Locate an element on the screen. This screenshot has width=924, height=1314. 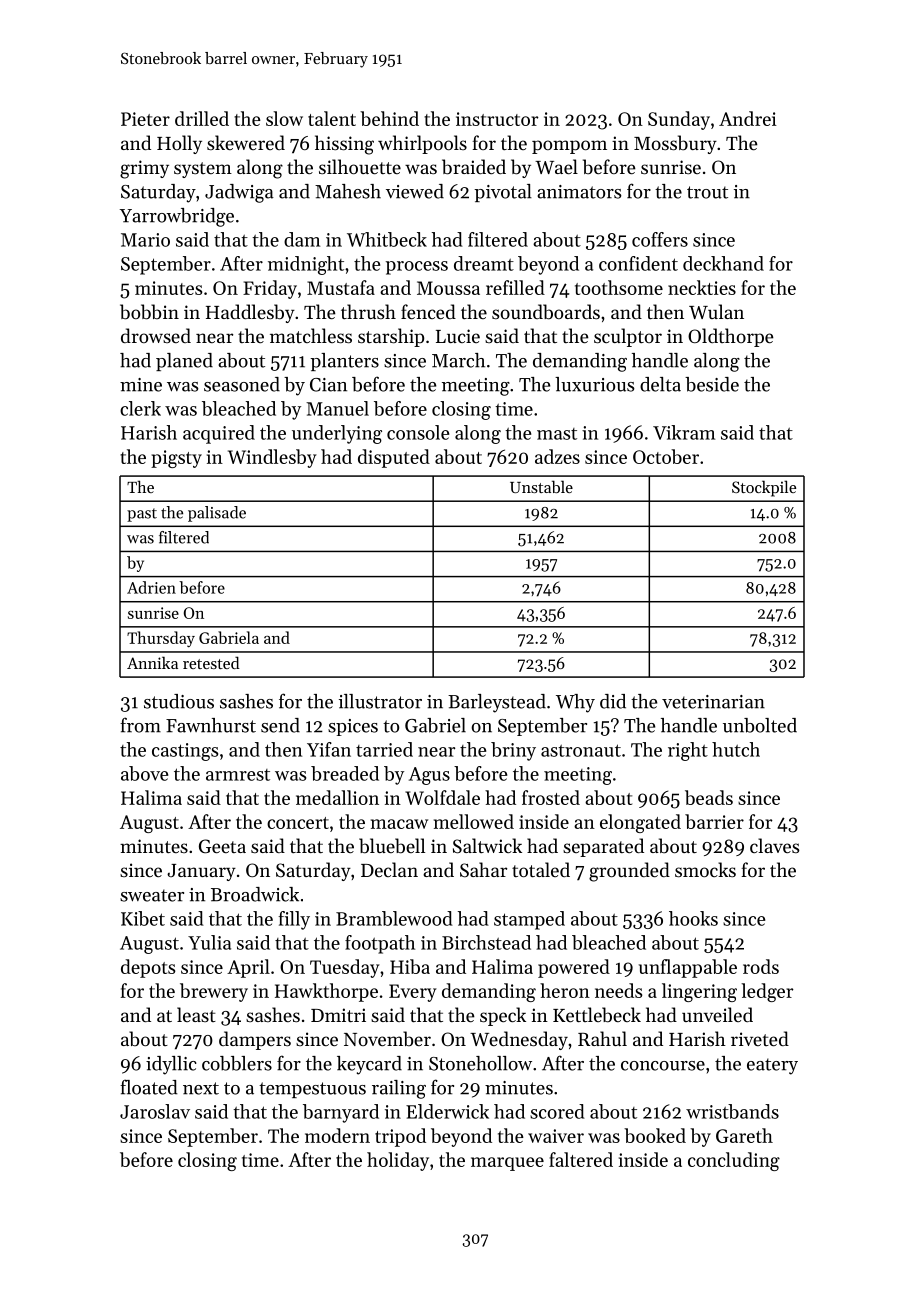
sweater is located at coordinates (152, 895).
